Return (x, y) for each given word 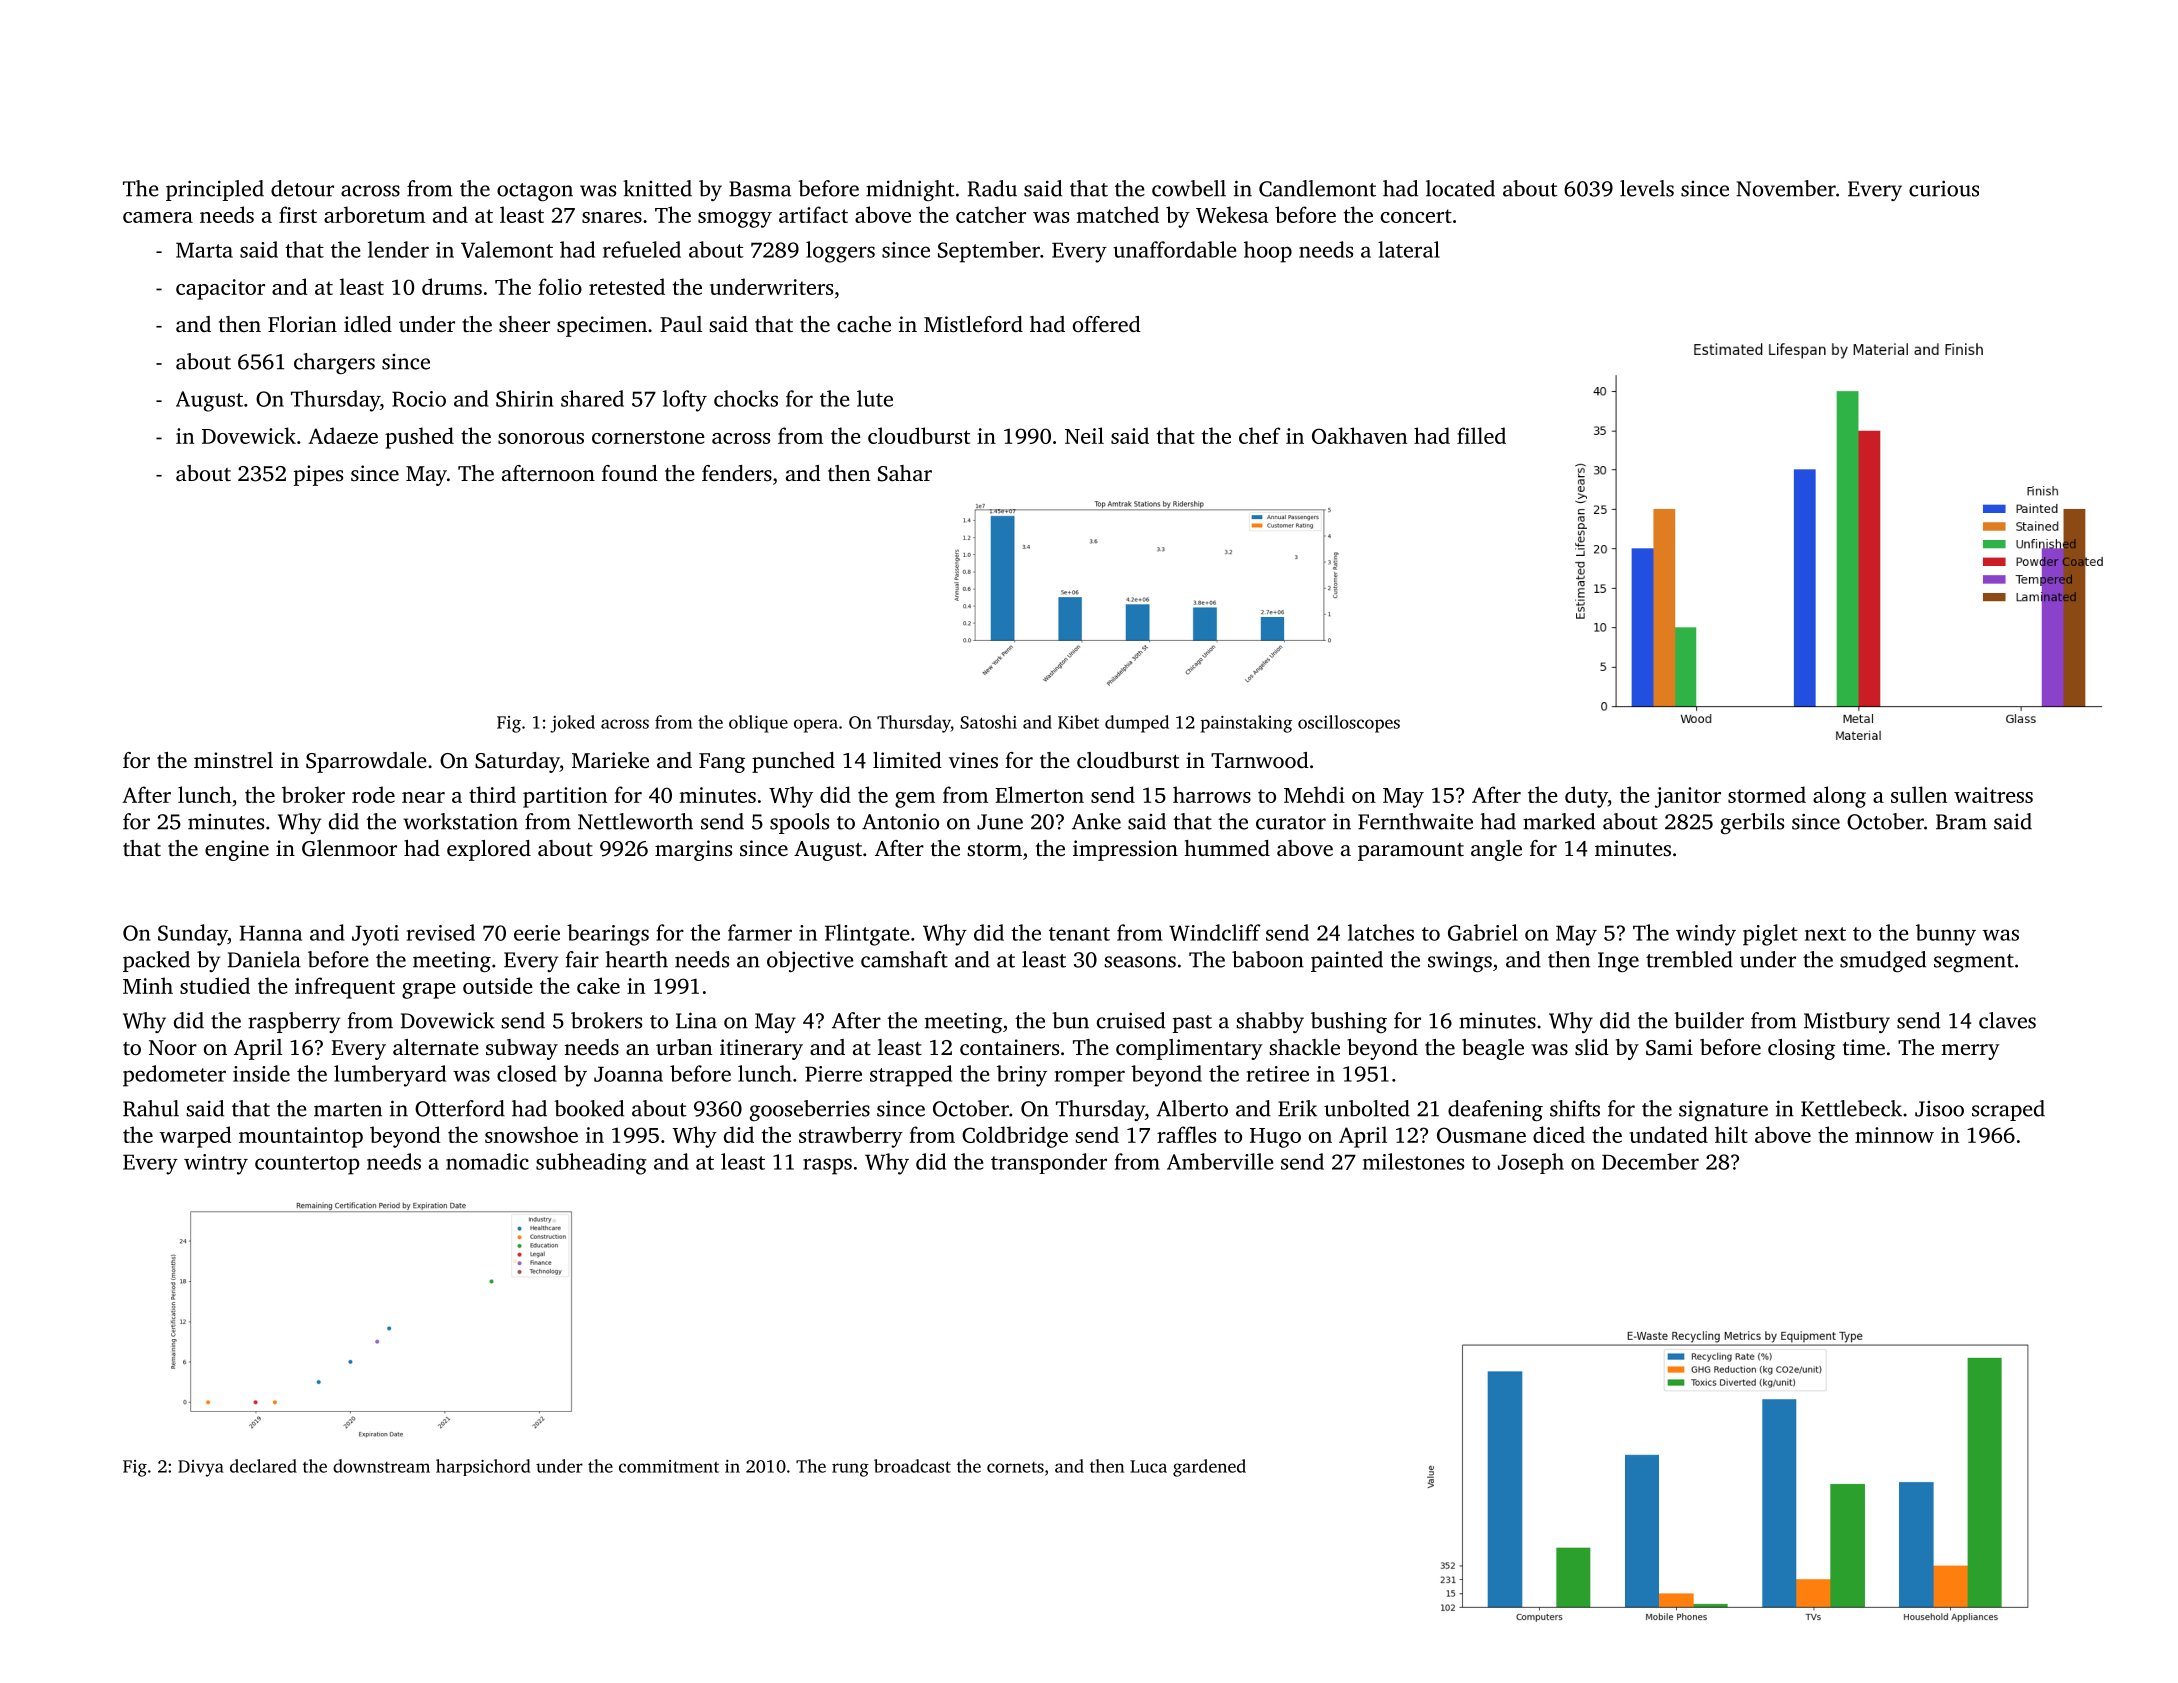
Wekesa (1232, 214)
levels (1647, 188)
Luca (1148, 1466)
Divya (201, 1468)
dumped (1137, 724)
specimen (602, 326)
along (1839, 797)
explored (489, 850)
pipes (318, 475)
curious (1944, 188)
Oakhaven (1359, 435)
